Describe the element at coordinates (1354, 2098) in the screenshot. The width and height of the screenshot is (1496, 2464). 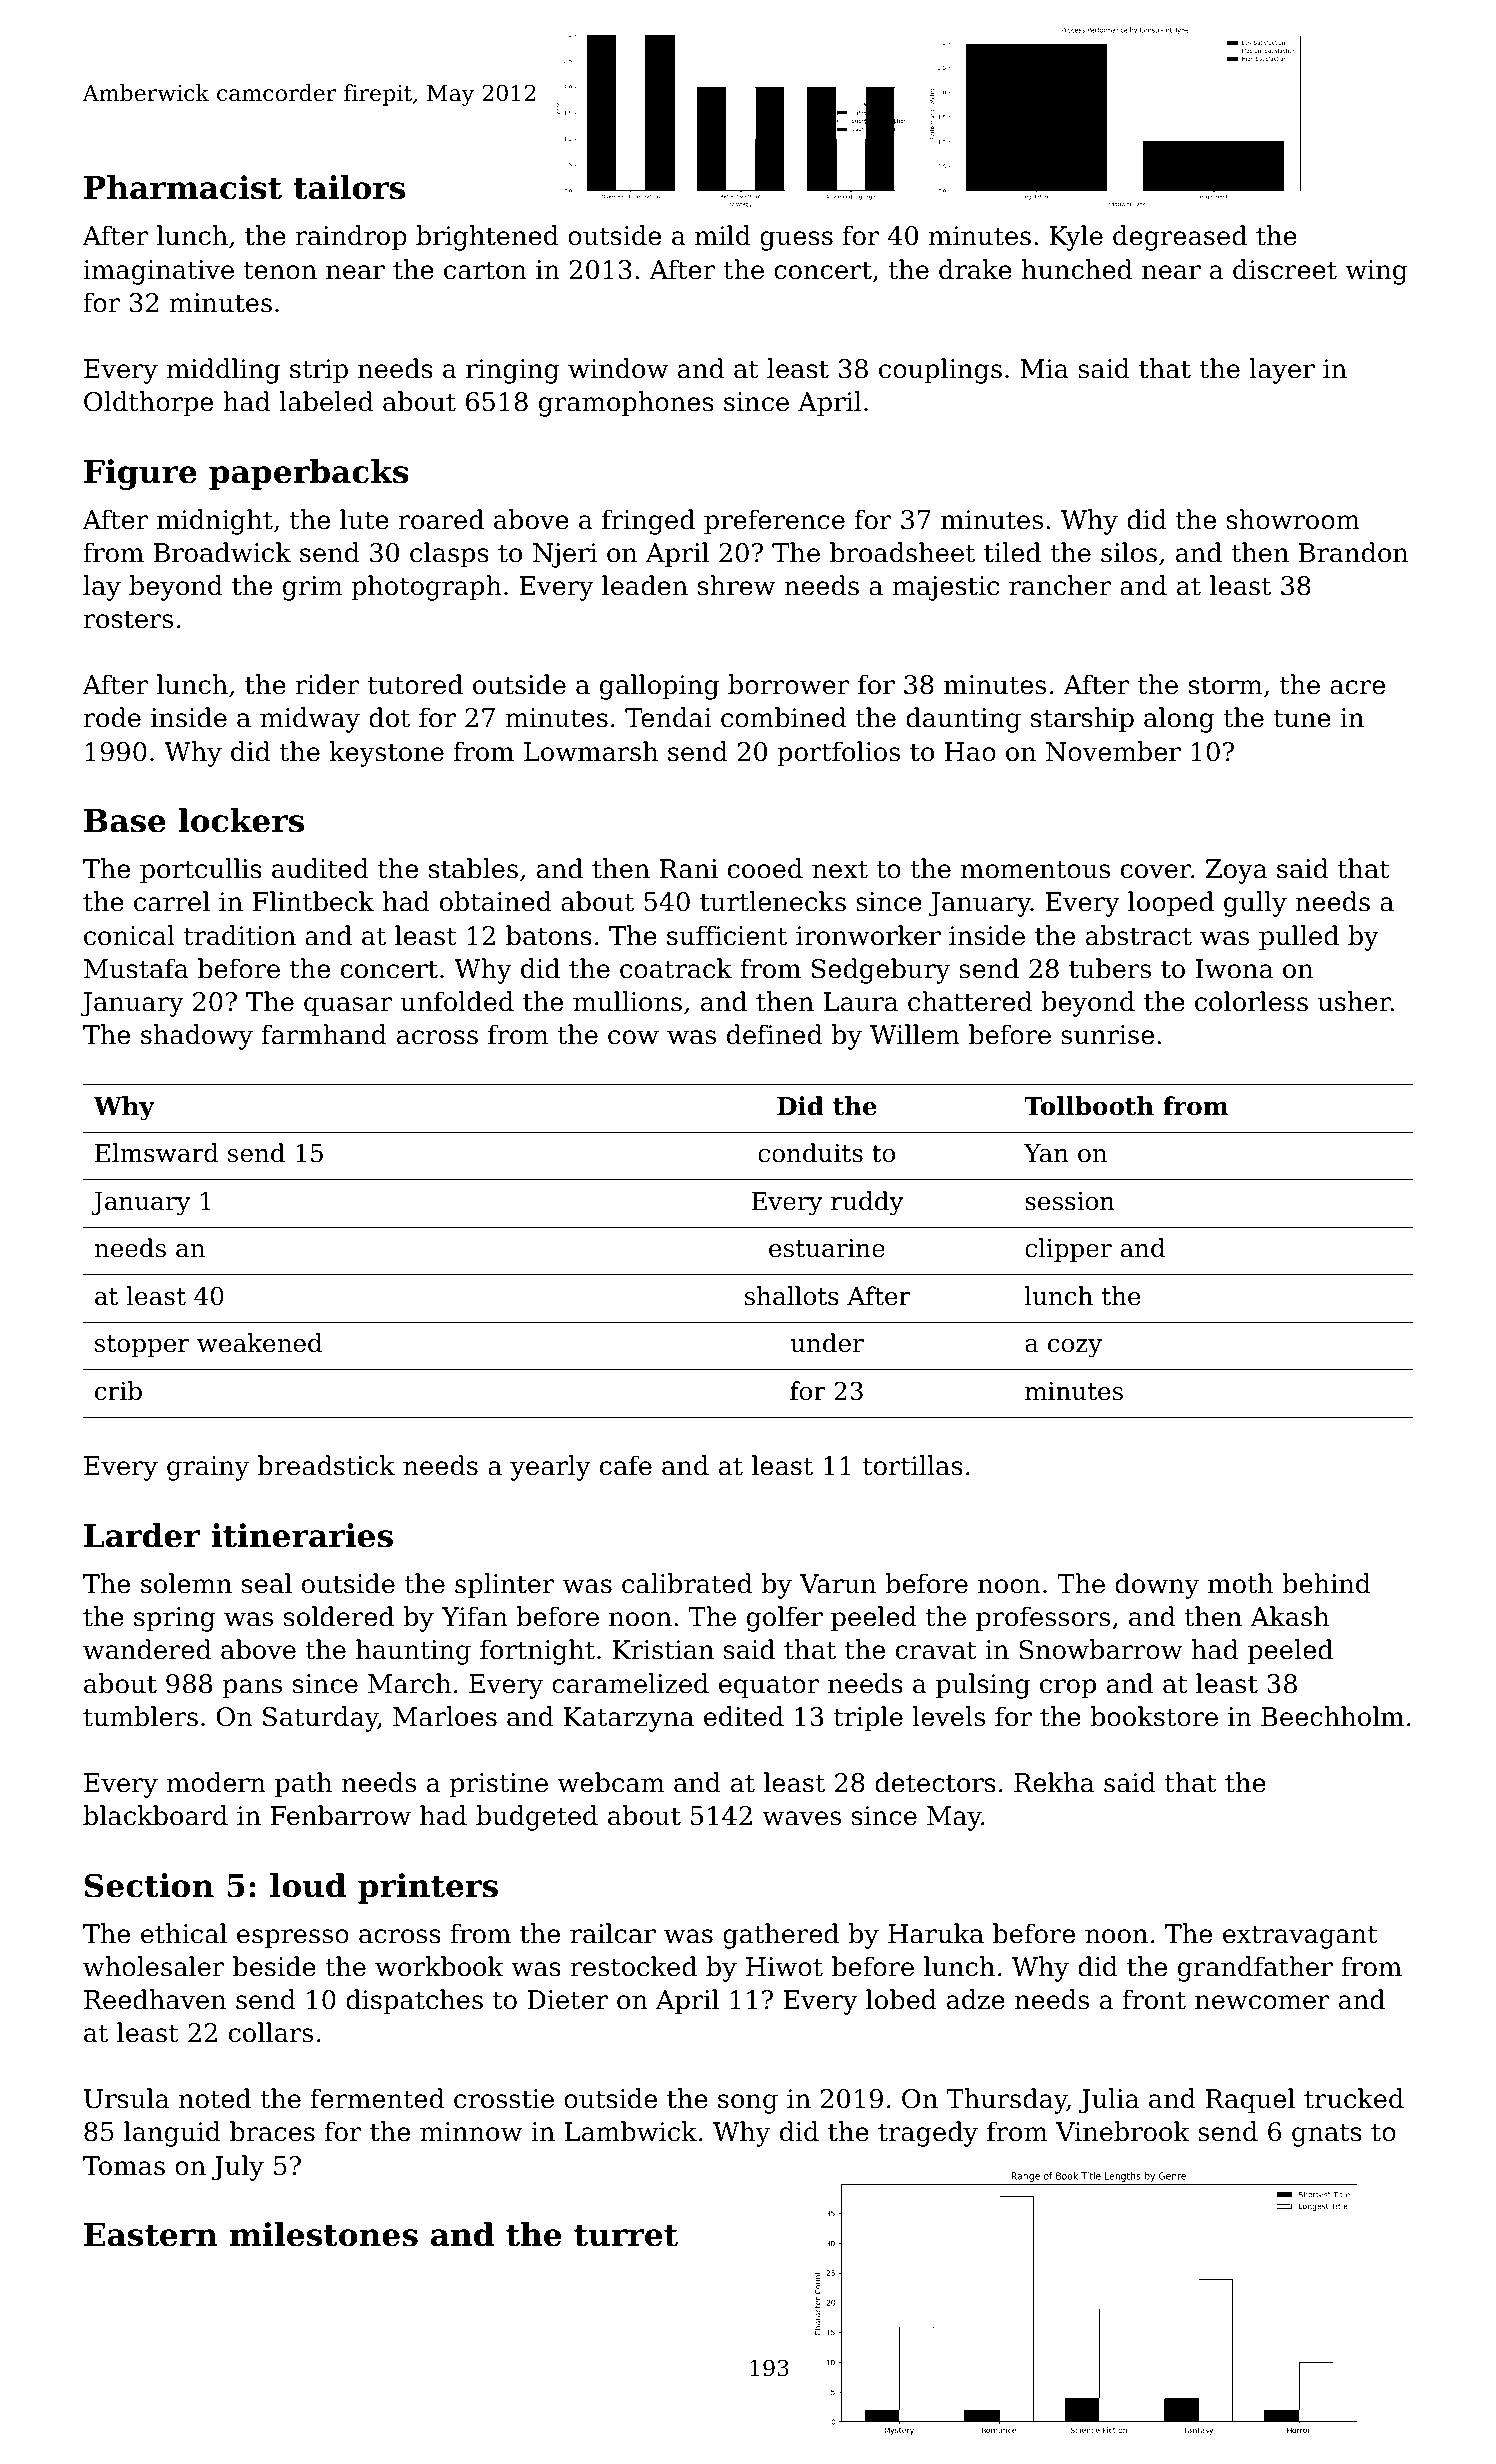
I see `trucked` at that location.
